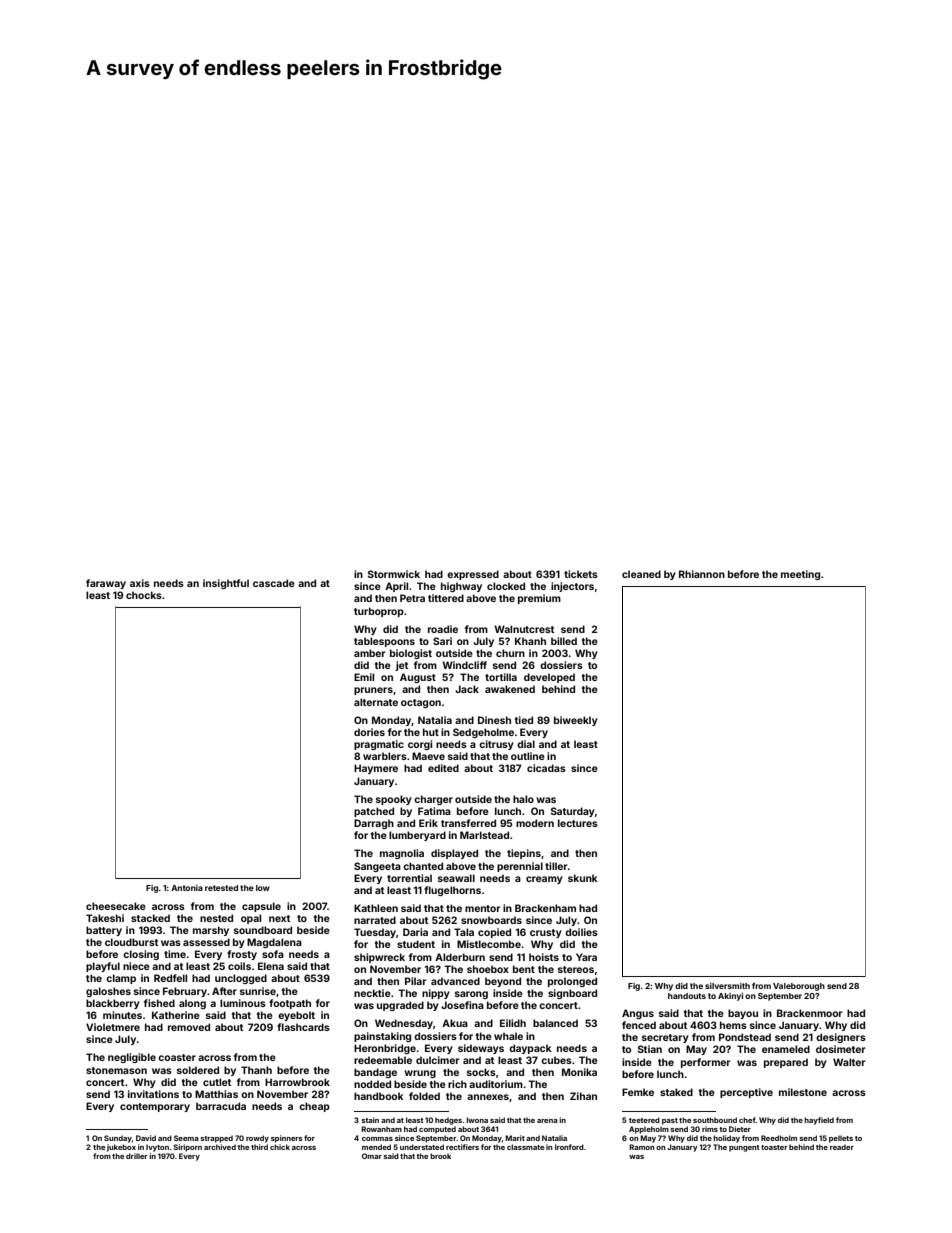 This page has height=1233, width=952. I want to click on seawall, so click(456, 878).
